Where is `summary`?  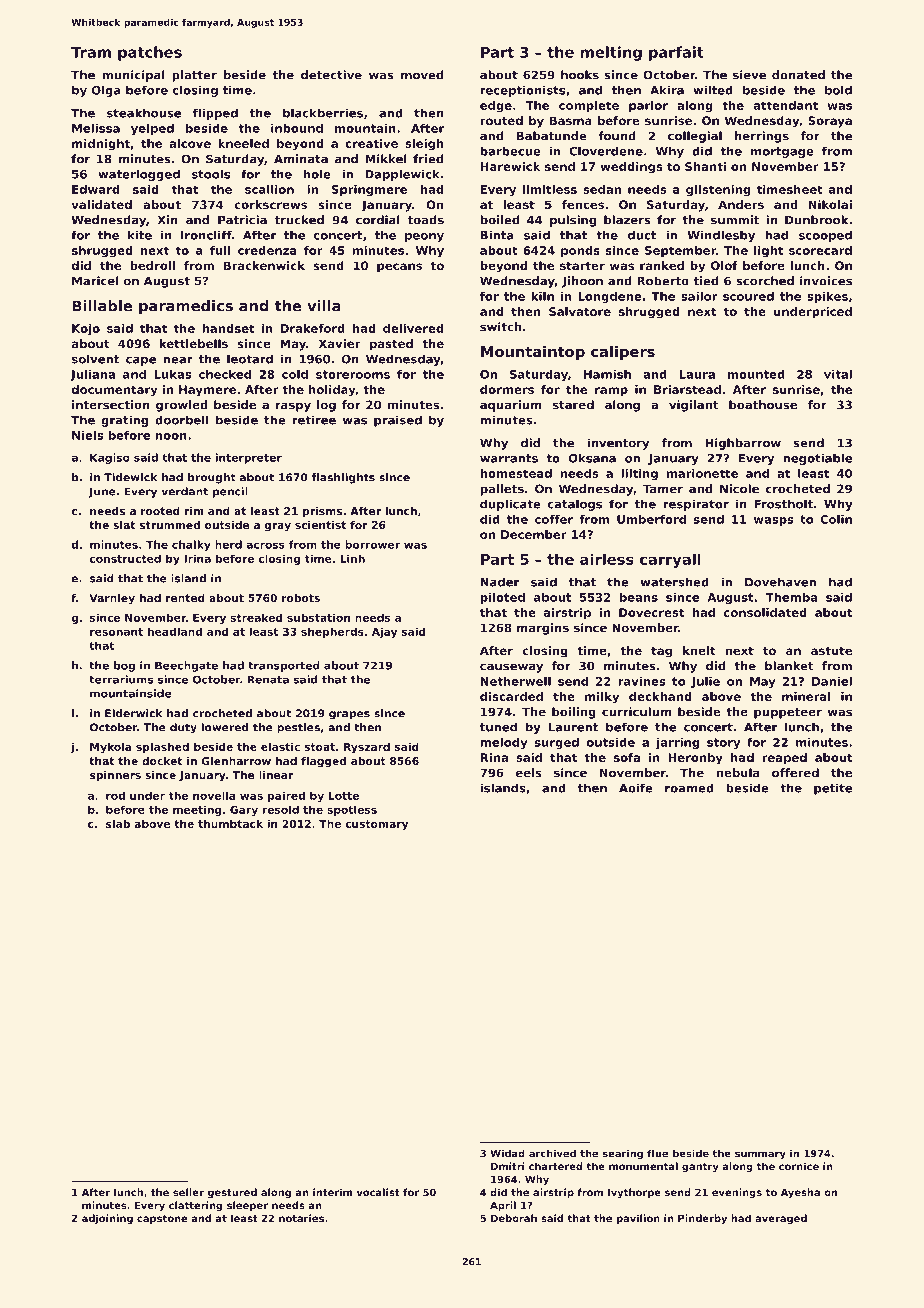 summary is located at coordinates (760, 1155).
